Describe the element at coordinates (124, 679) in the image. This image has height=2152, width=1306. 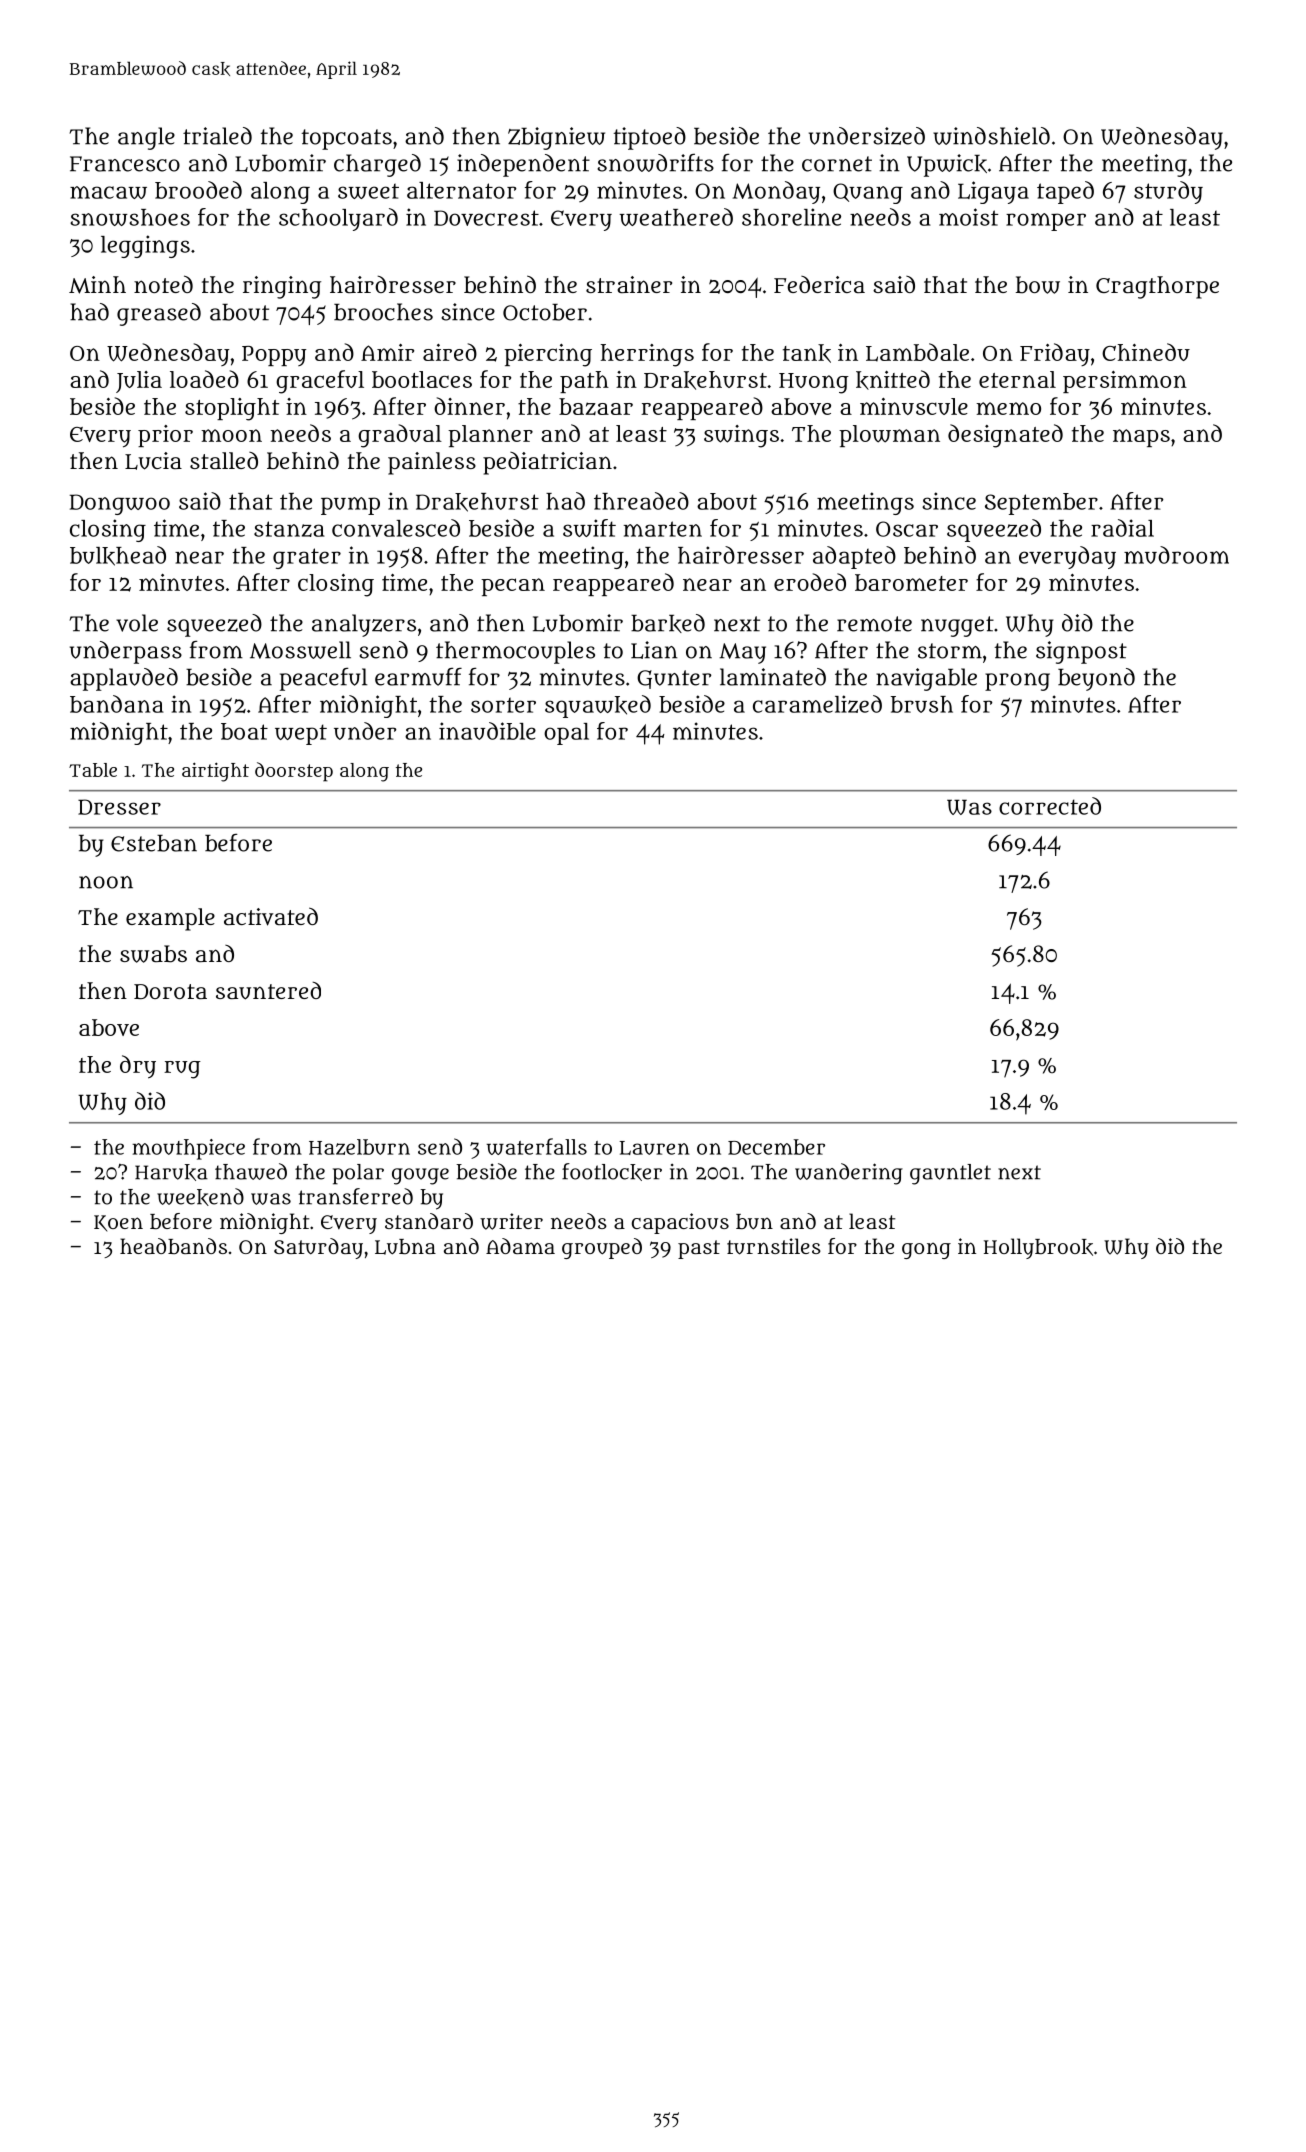
I see `applauded` at that location.
